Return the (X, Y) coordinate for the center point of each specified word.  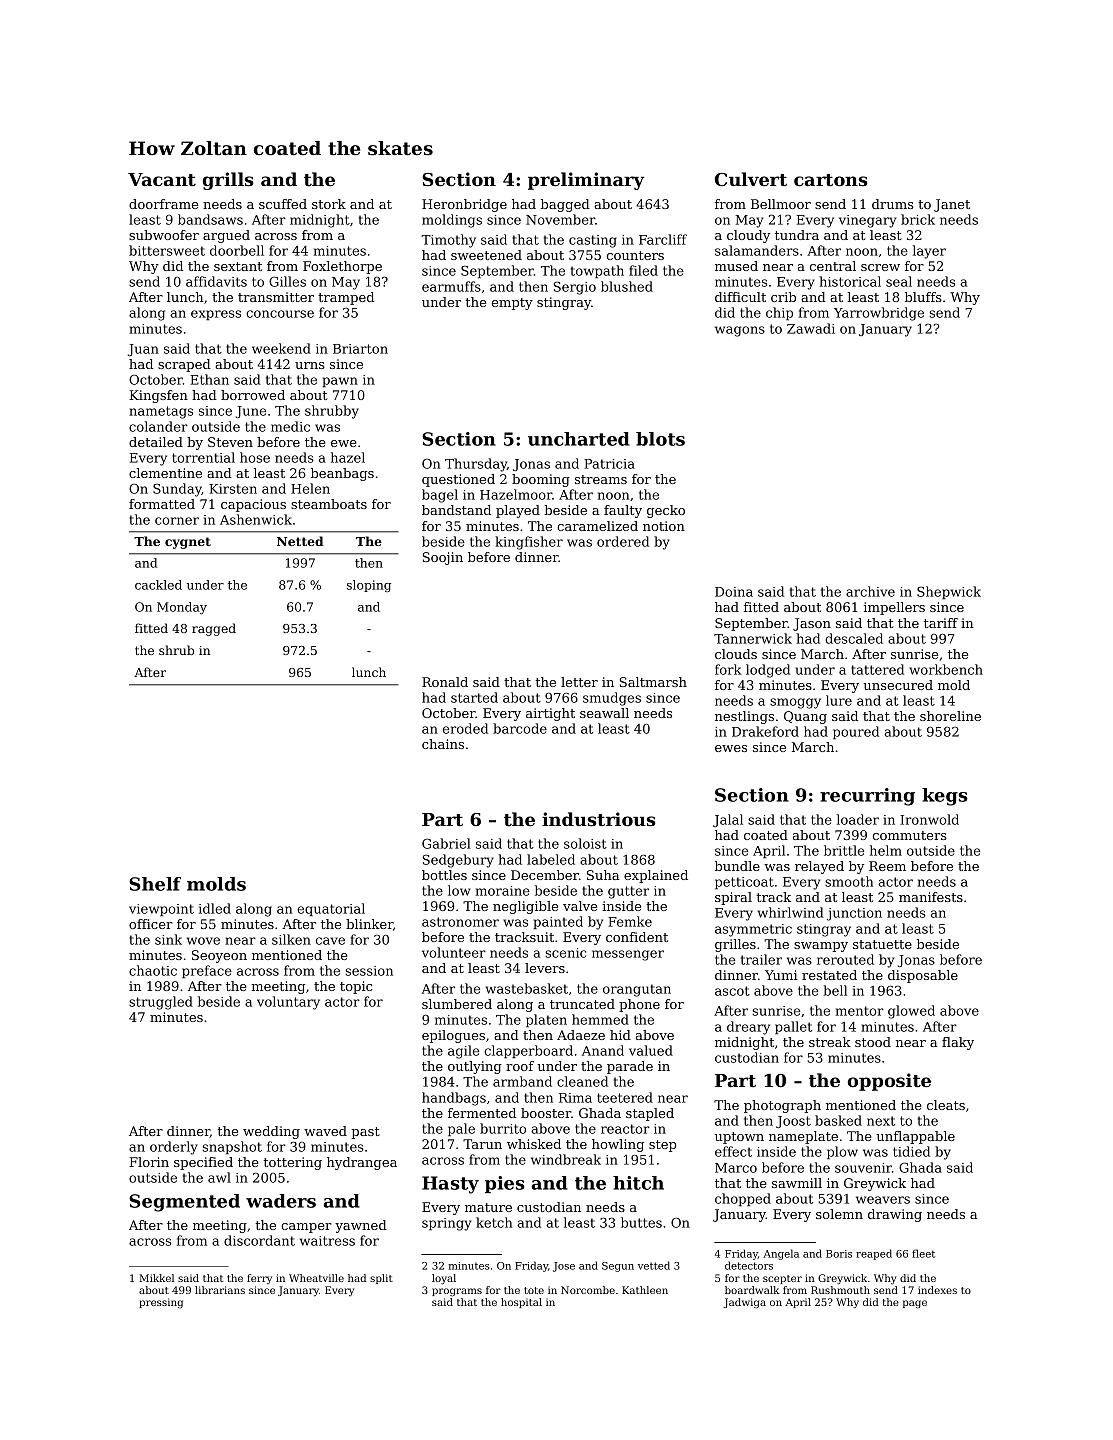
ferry (259, 1279)
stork (329, 204)
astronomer (460, 922)
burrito (503, 1128)
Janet (952, 205)
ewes (731, 748)
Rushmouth (840, 1290)
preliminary (586, 181)
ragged (214, 629)
